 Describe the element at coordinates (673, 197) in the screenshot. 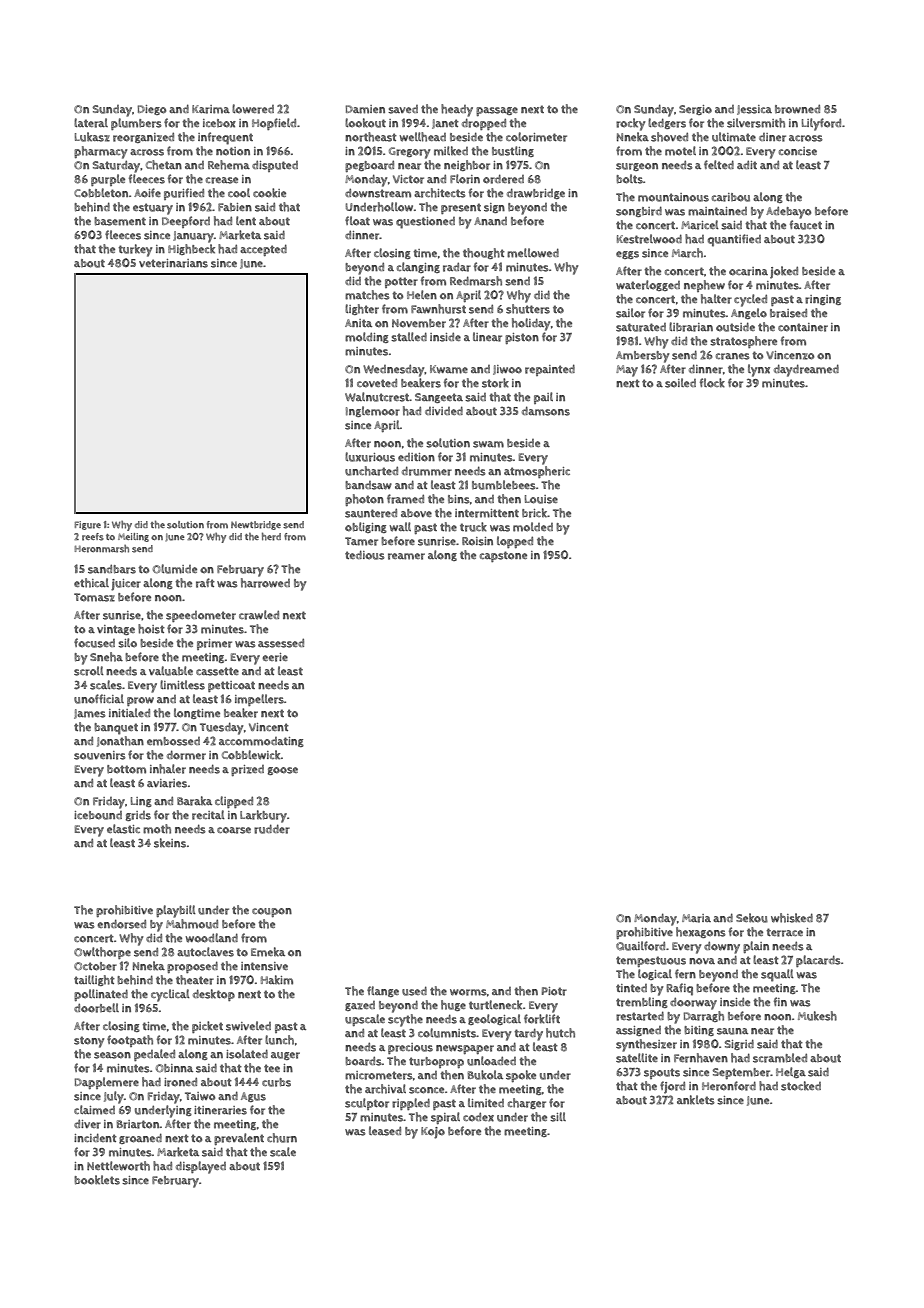

I see `mountainous` at that location.
